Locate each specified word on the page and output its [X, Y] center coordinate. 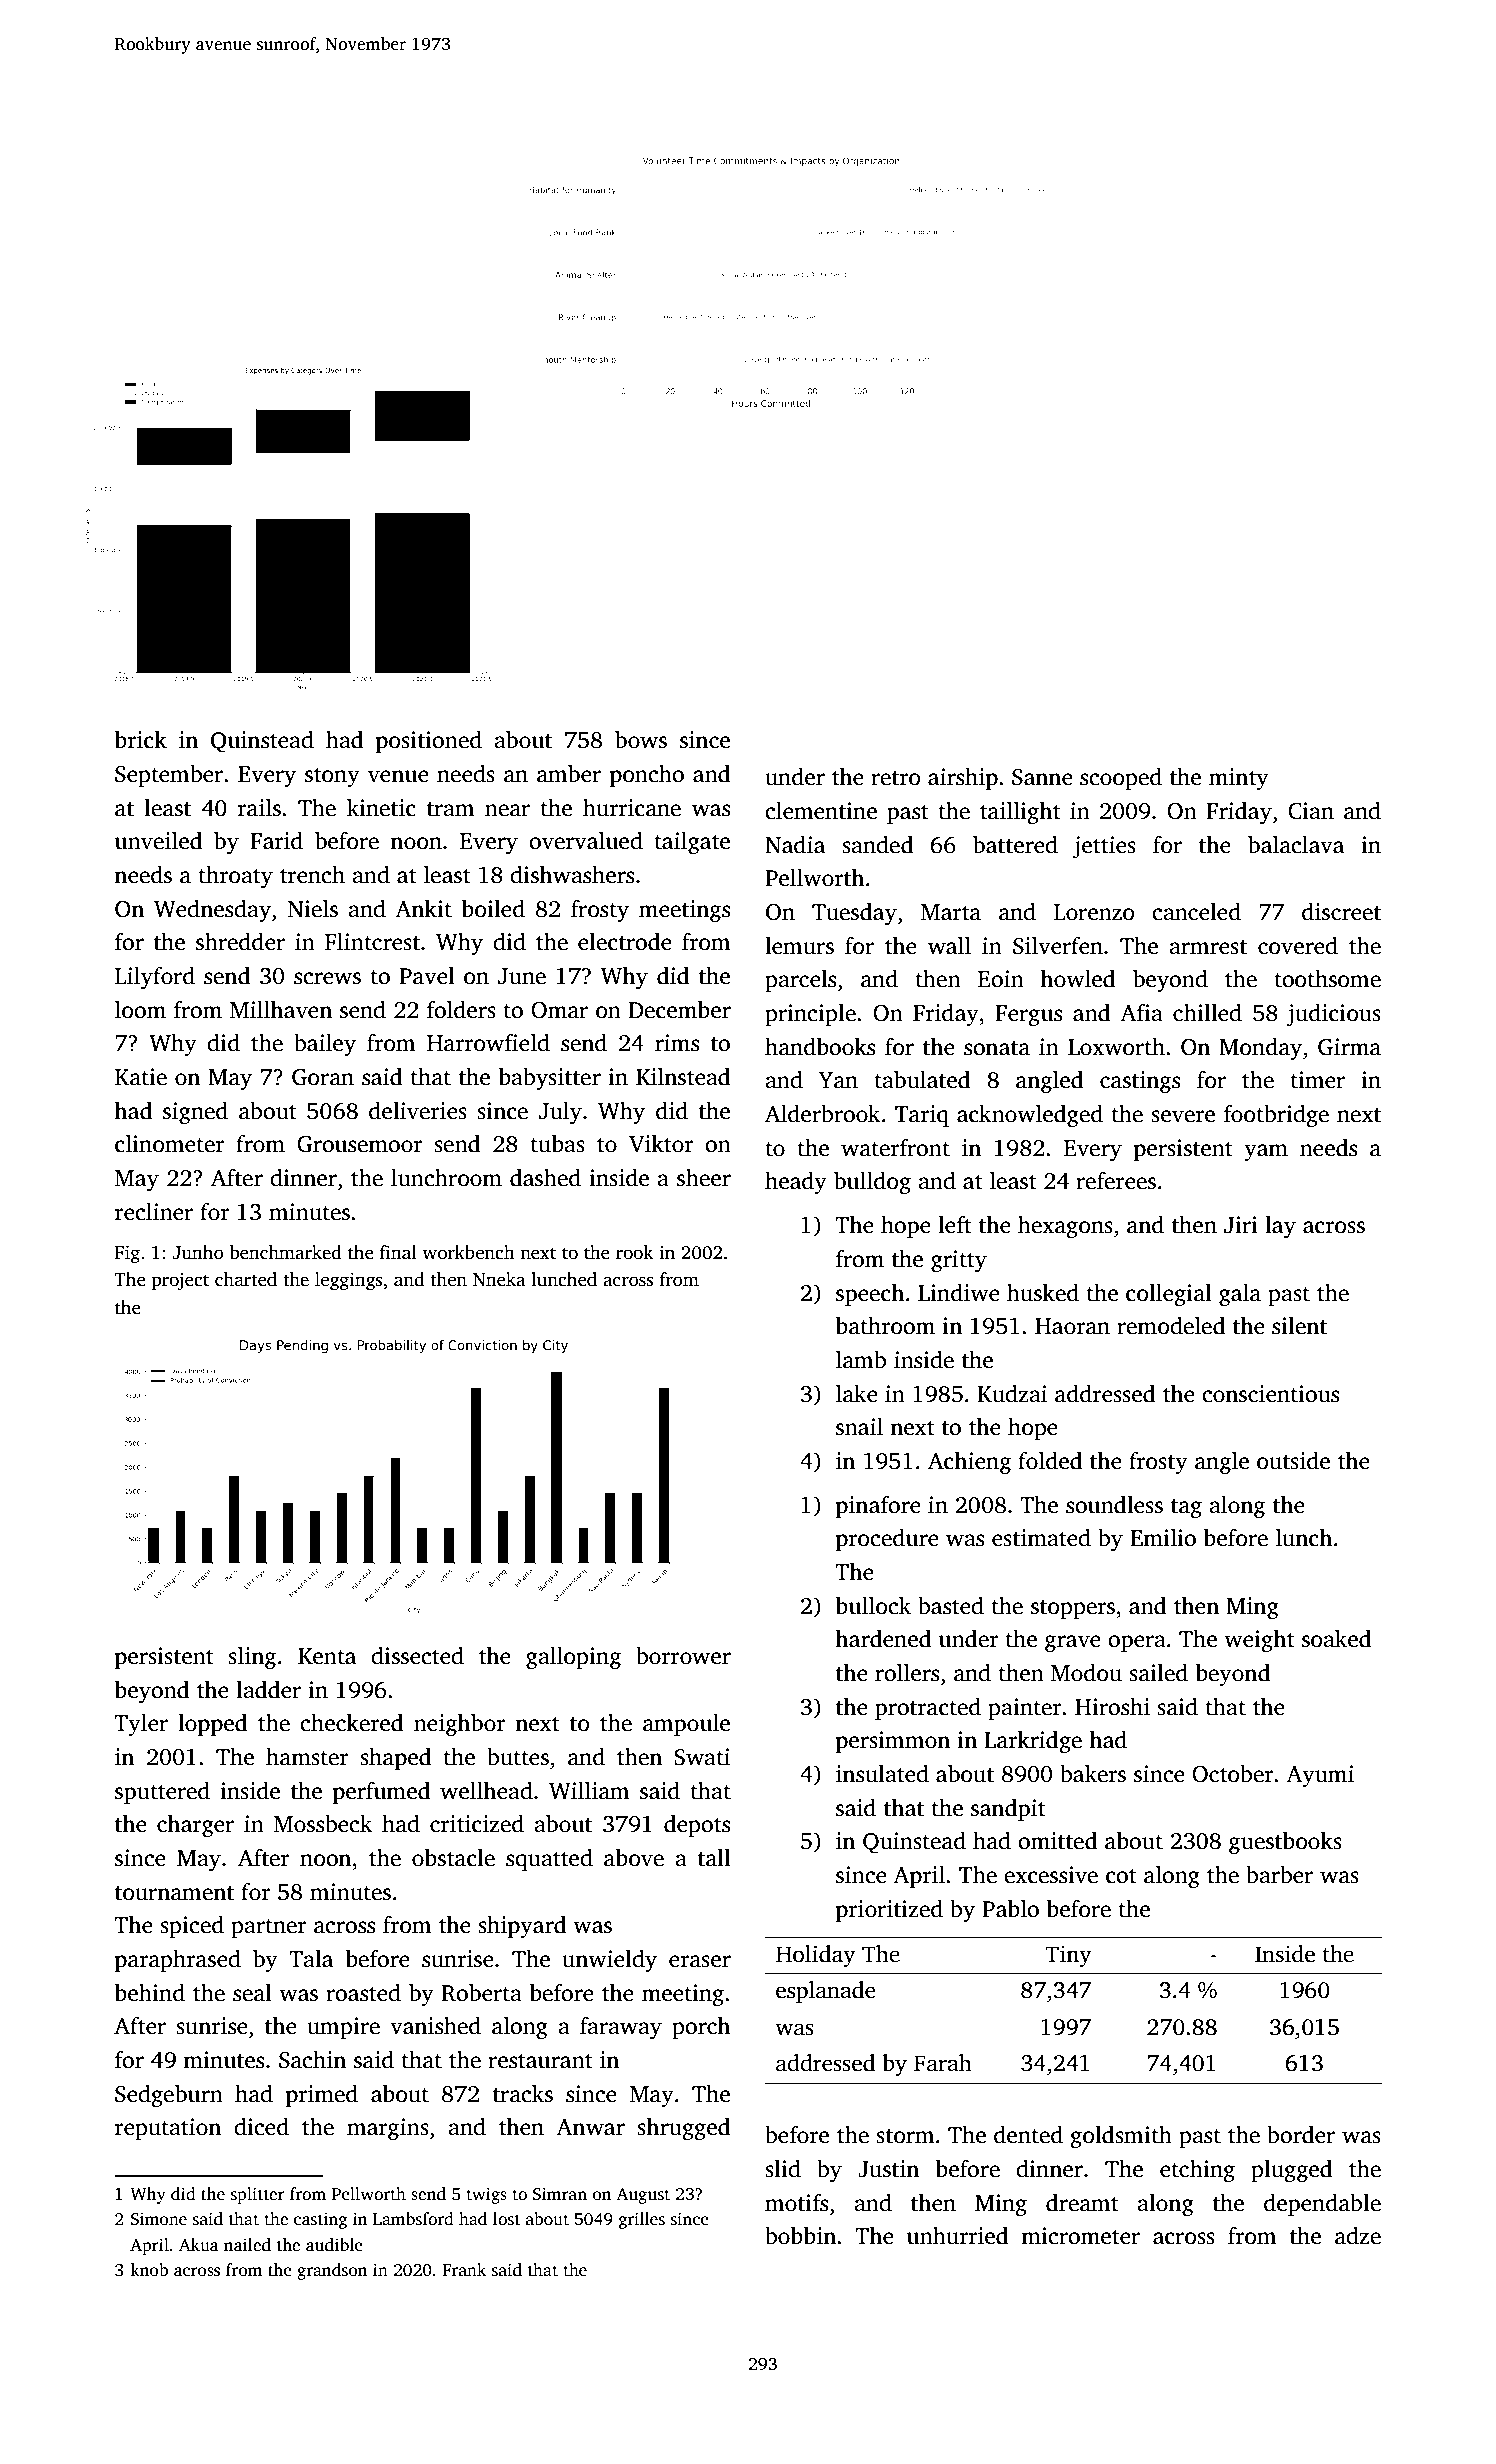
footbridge [1276, 1116]
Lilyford [155, 978]
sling [252, 1658]
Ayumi [1320, 1776]
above [634, 1858]
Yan [838, 1080]
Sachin [312, 2060]
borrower [683, 1656]
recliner [154, 1212]
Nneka [499, 1279]
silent [1299, 1326]
